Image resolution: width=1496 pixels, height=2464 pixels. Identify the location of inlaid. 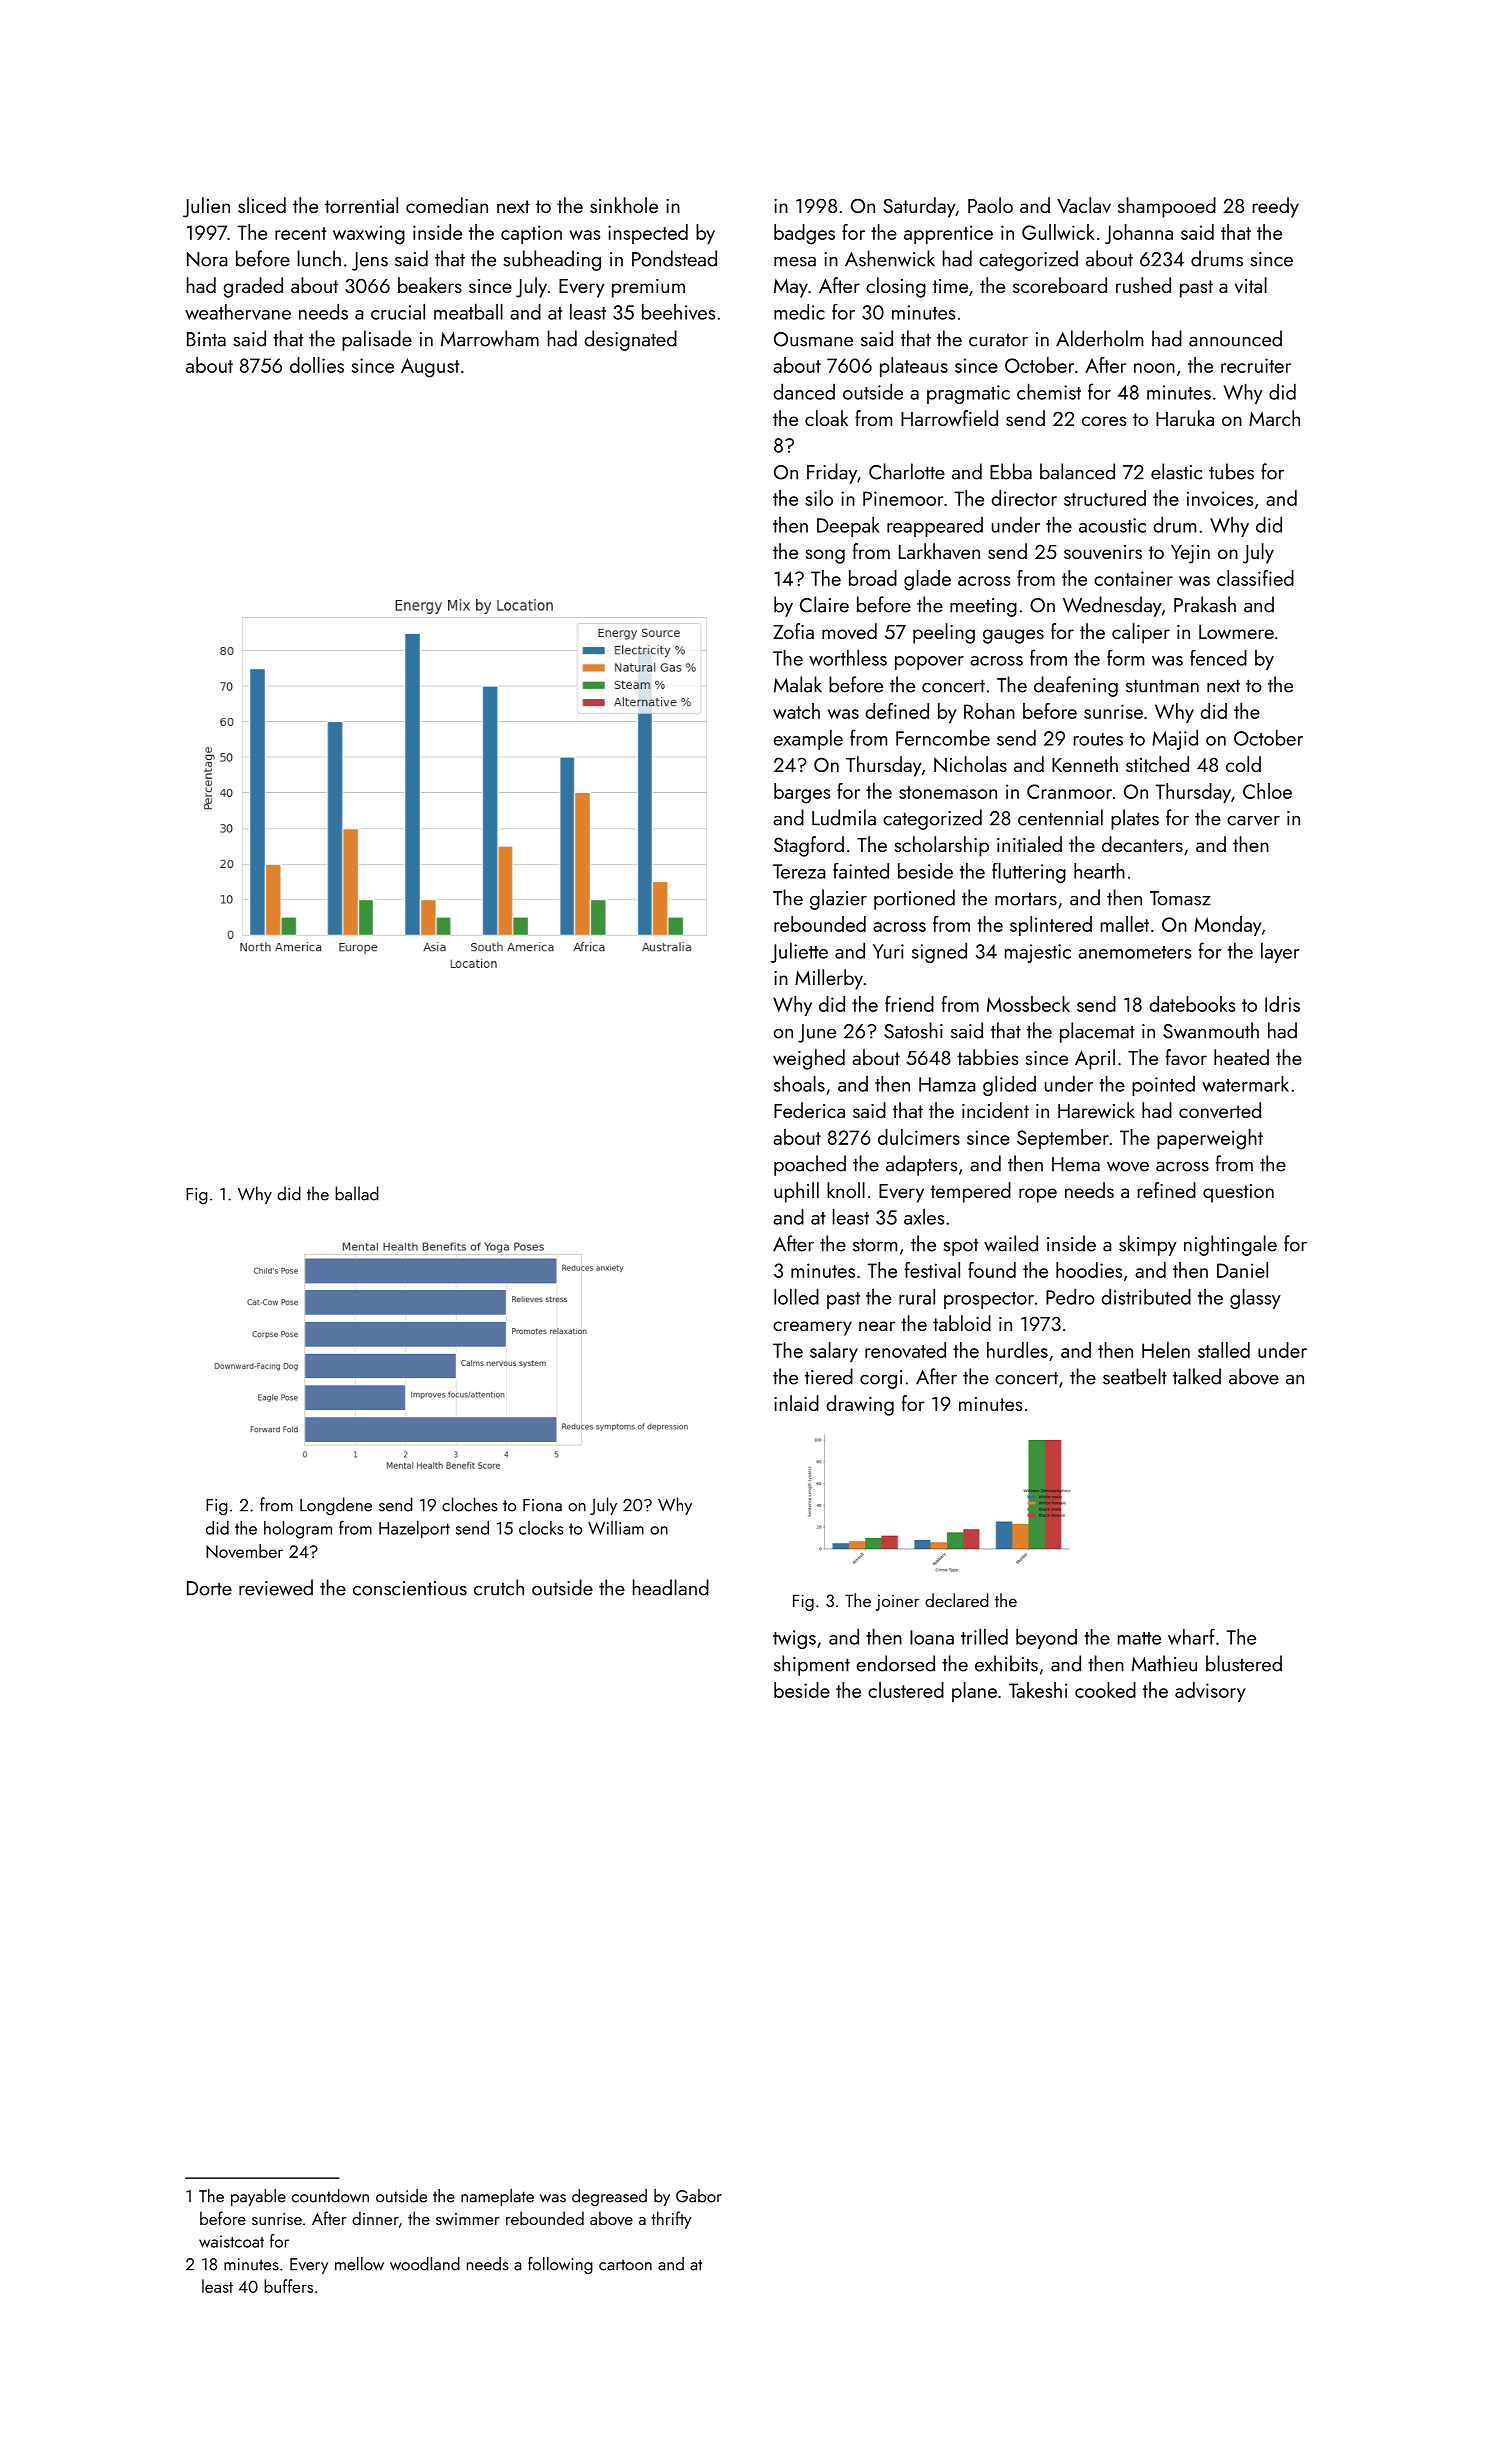
(796, 1403).
